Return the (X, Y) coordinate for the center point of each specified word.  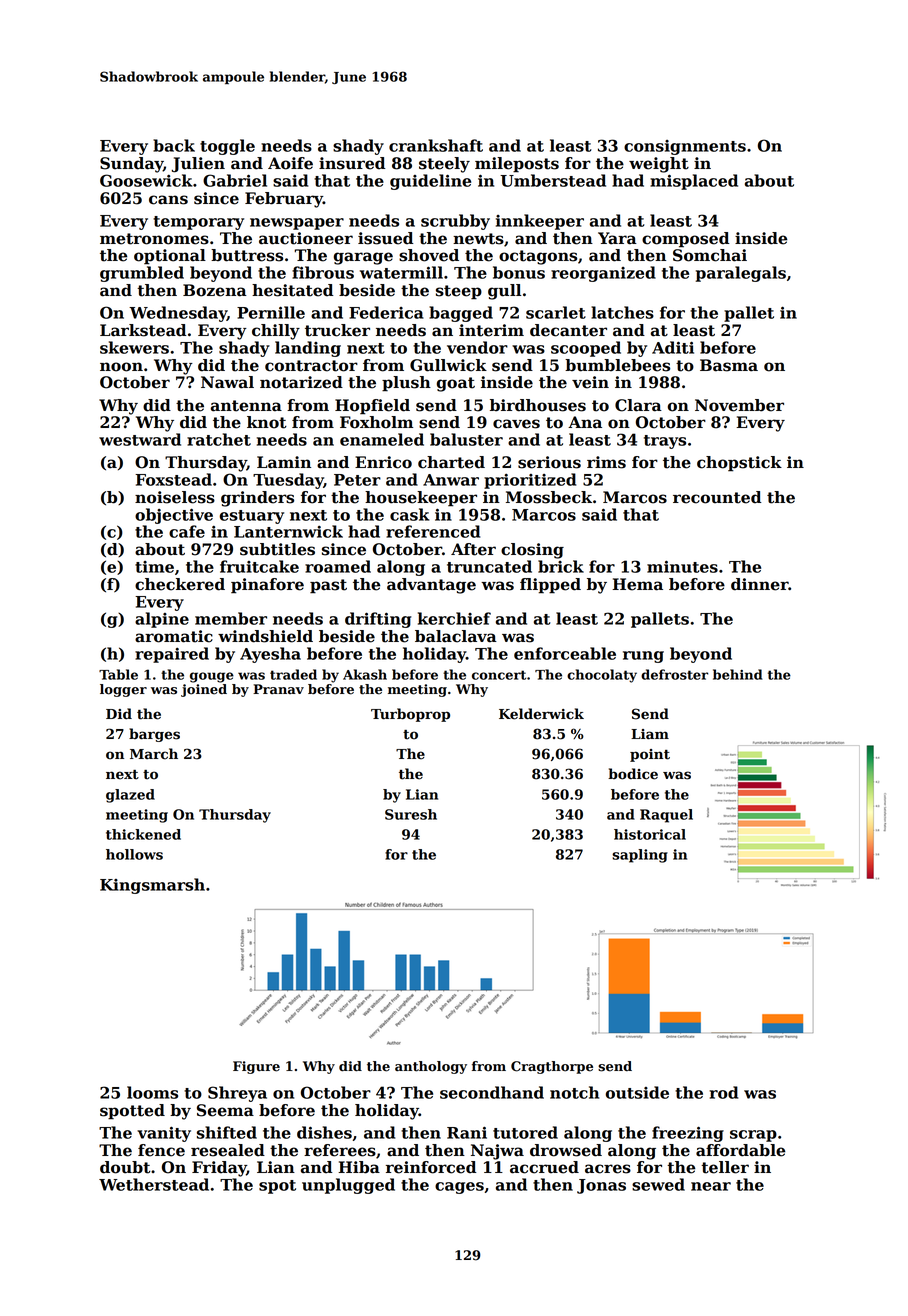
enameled (382, 439)
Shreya (237, 1094)
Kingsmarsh (152, 886)
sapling (640, 856)
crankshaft (436, 145)
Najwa (497, 1152)
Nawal (227, 382)
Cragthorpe (552, 1067)
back (174, 145)
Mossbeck (549, 497)
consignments (685, 147)
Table (118, 674)
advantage (431, 586)
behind (737, 674)
